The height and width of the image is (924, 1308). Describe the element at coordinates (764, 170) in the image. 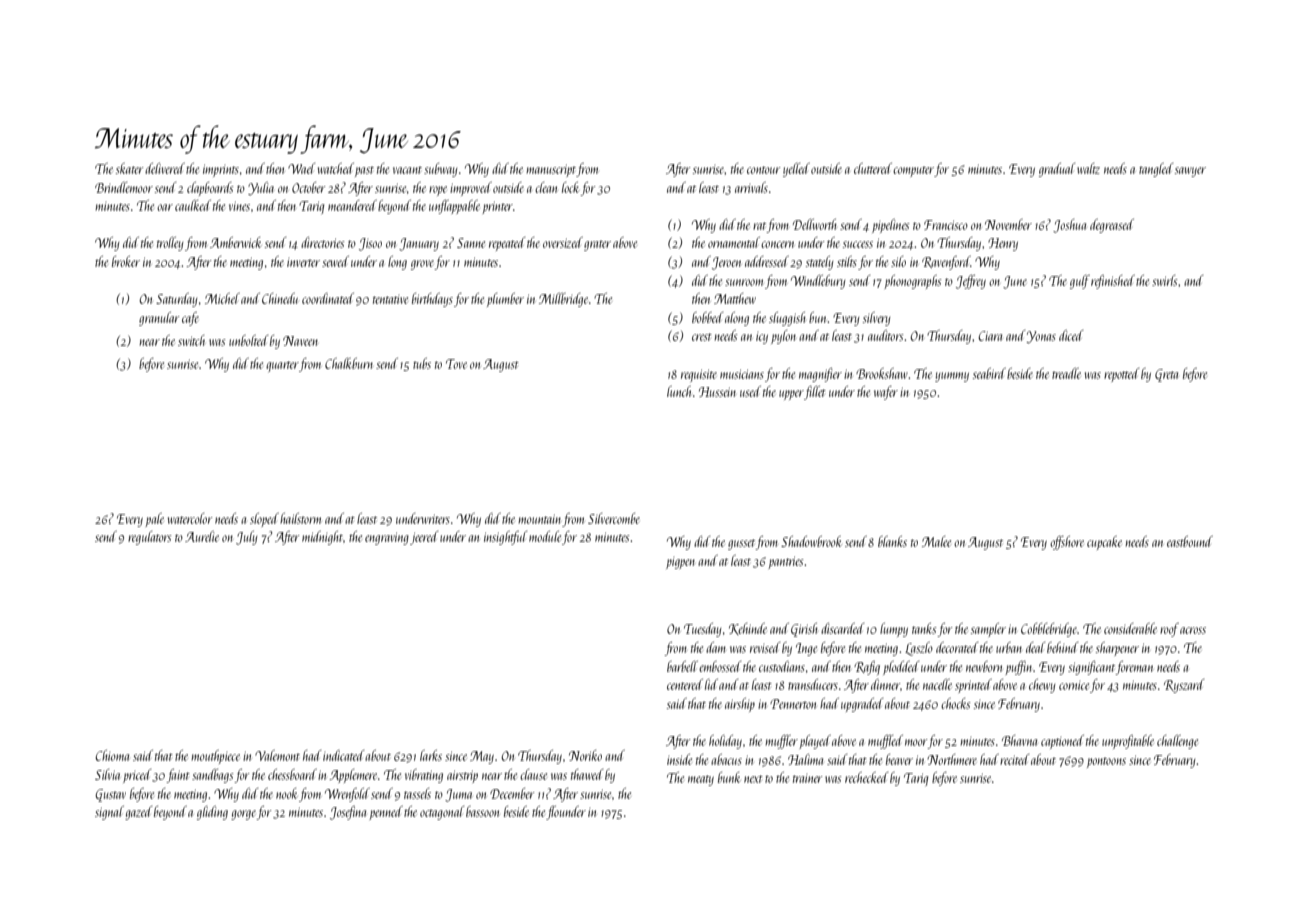

I see `contour` at that location.
